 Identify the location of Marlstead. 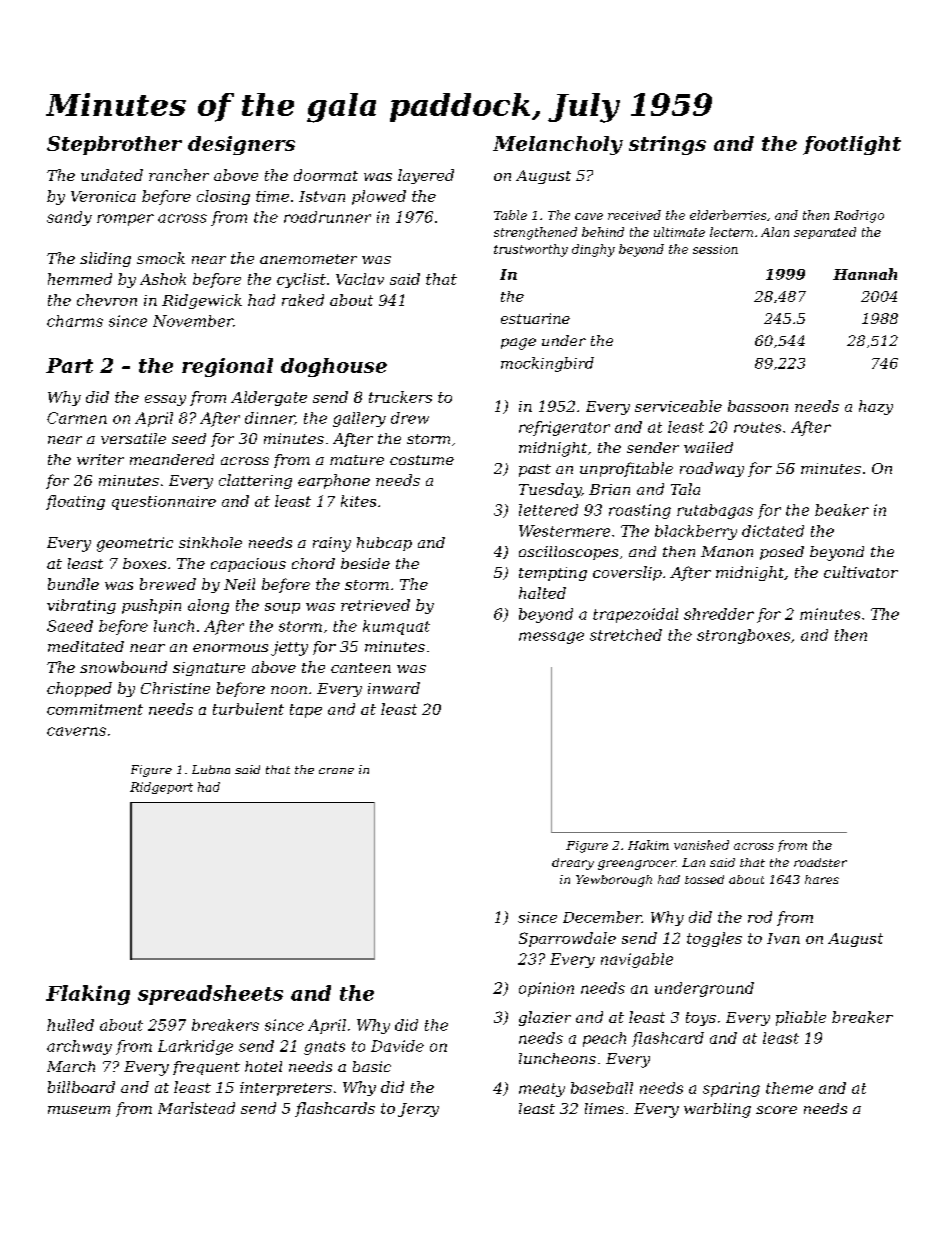
(196, 1108).
